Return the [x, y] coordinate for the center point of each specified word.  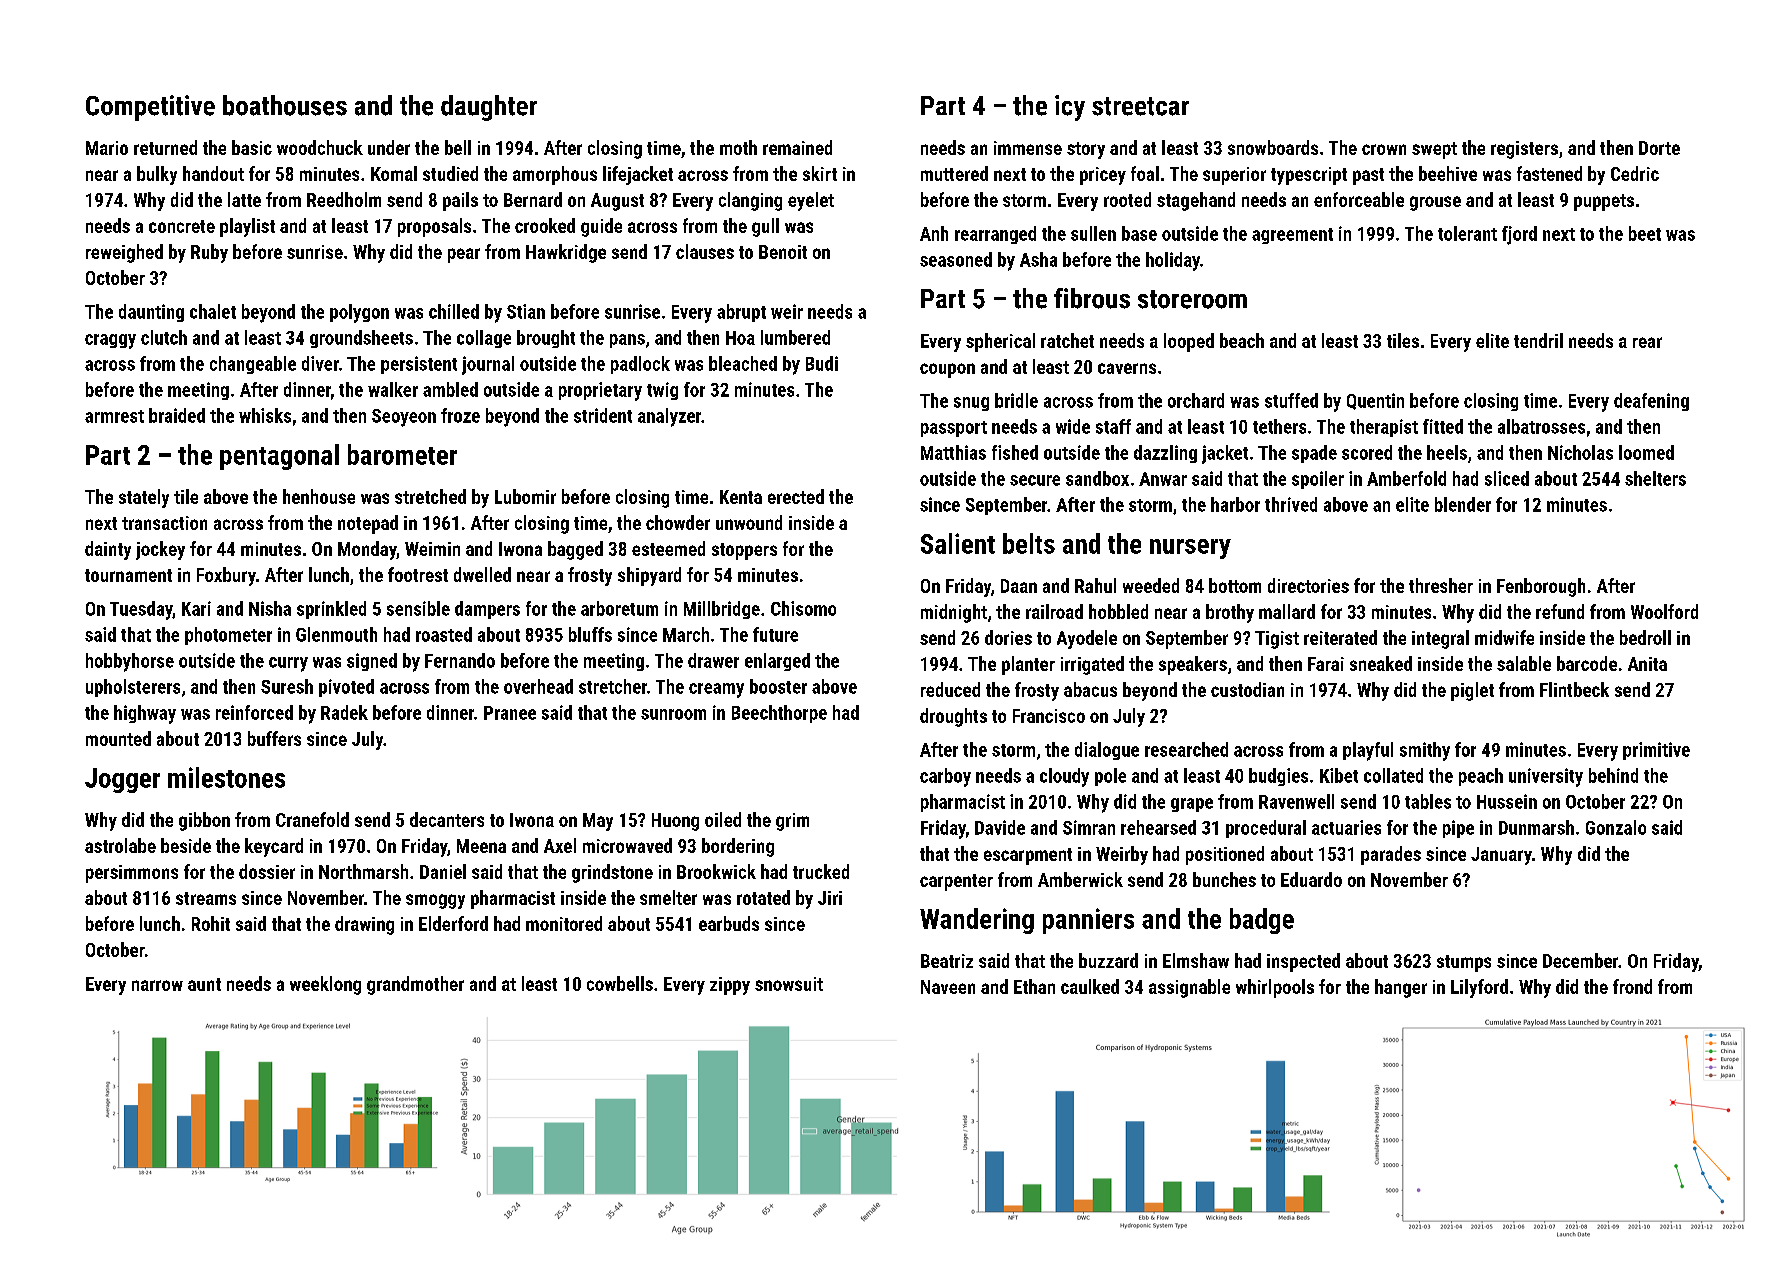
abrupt [741, 313]
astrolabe [120, 845]
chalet [213, 311]
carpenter [956, 882]
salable [1524, 663]
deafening [1651, 402]
